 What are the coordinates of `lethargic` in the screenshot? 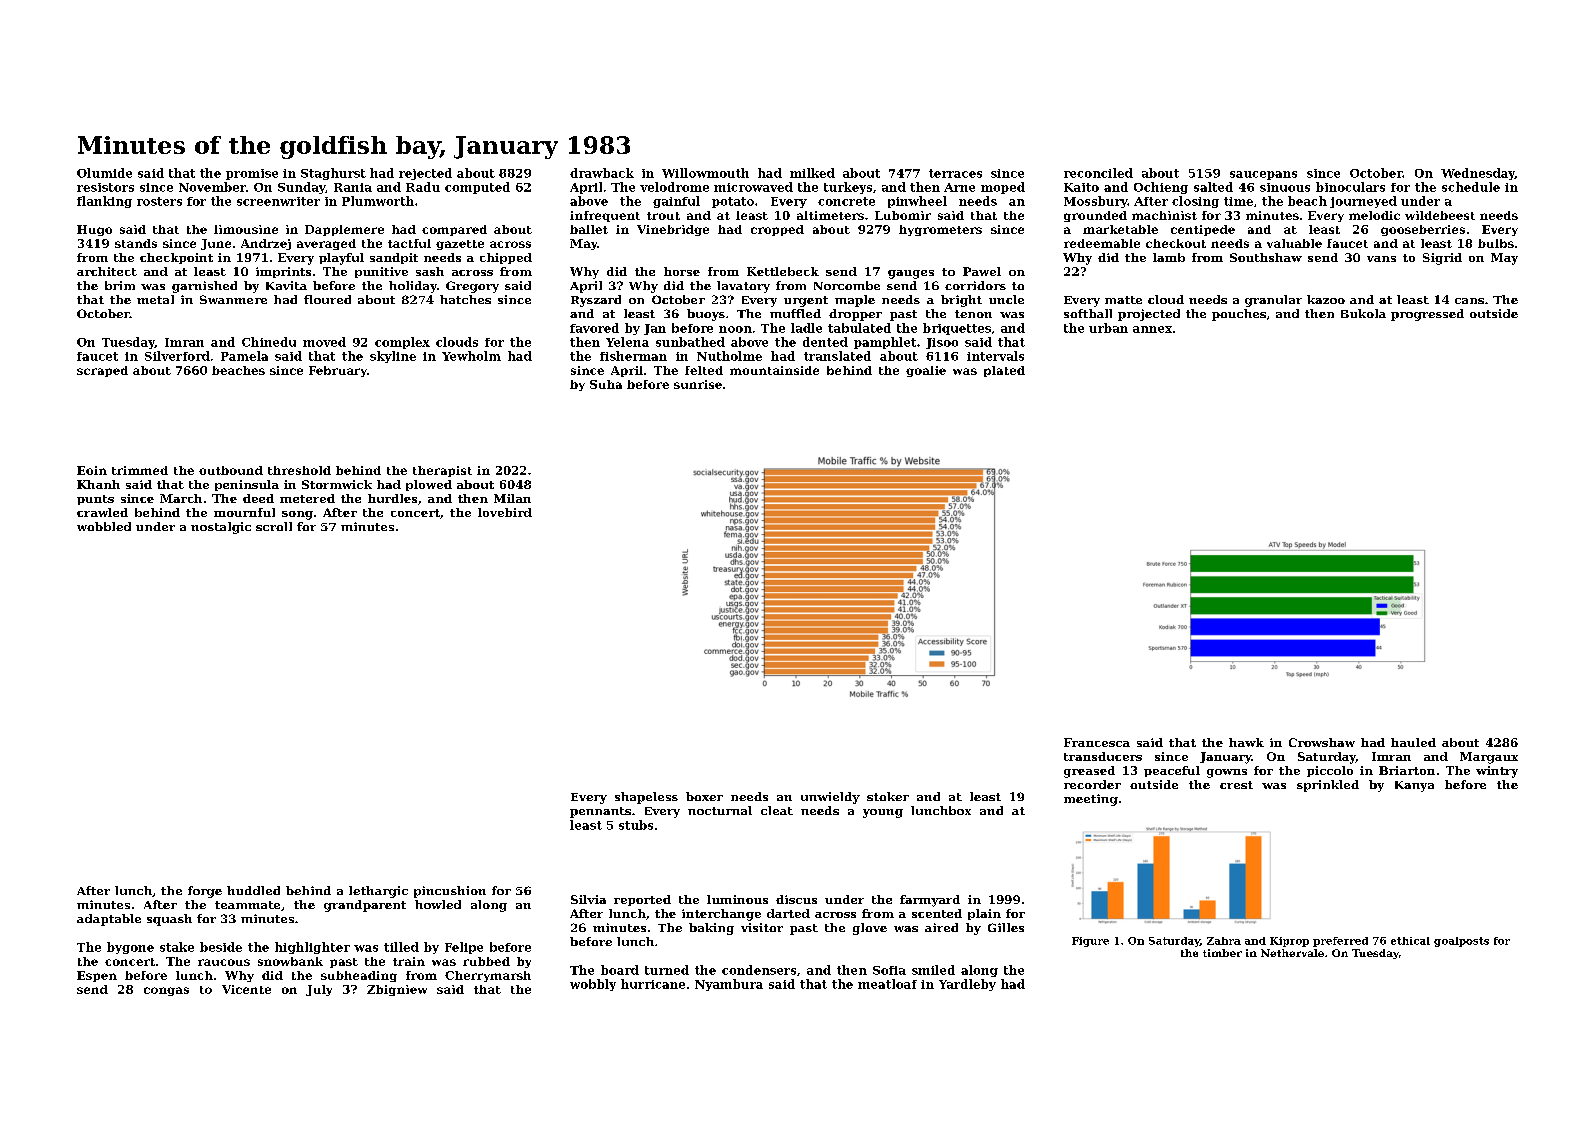 It's located at (378, 892).
